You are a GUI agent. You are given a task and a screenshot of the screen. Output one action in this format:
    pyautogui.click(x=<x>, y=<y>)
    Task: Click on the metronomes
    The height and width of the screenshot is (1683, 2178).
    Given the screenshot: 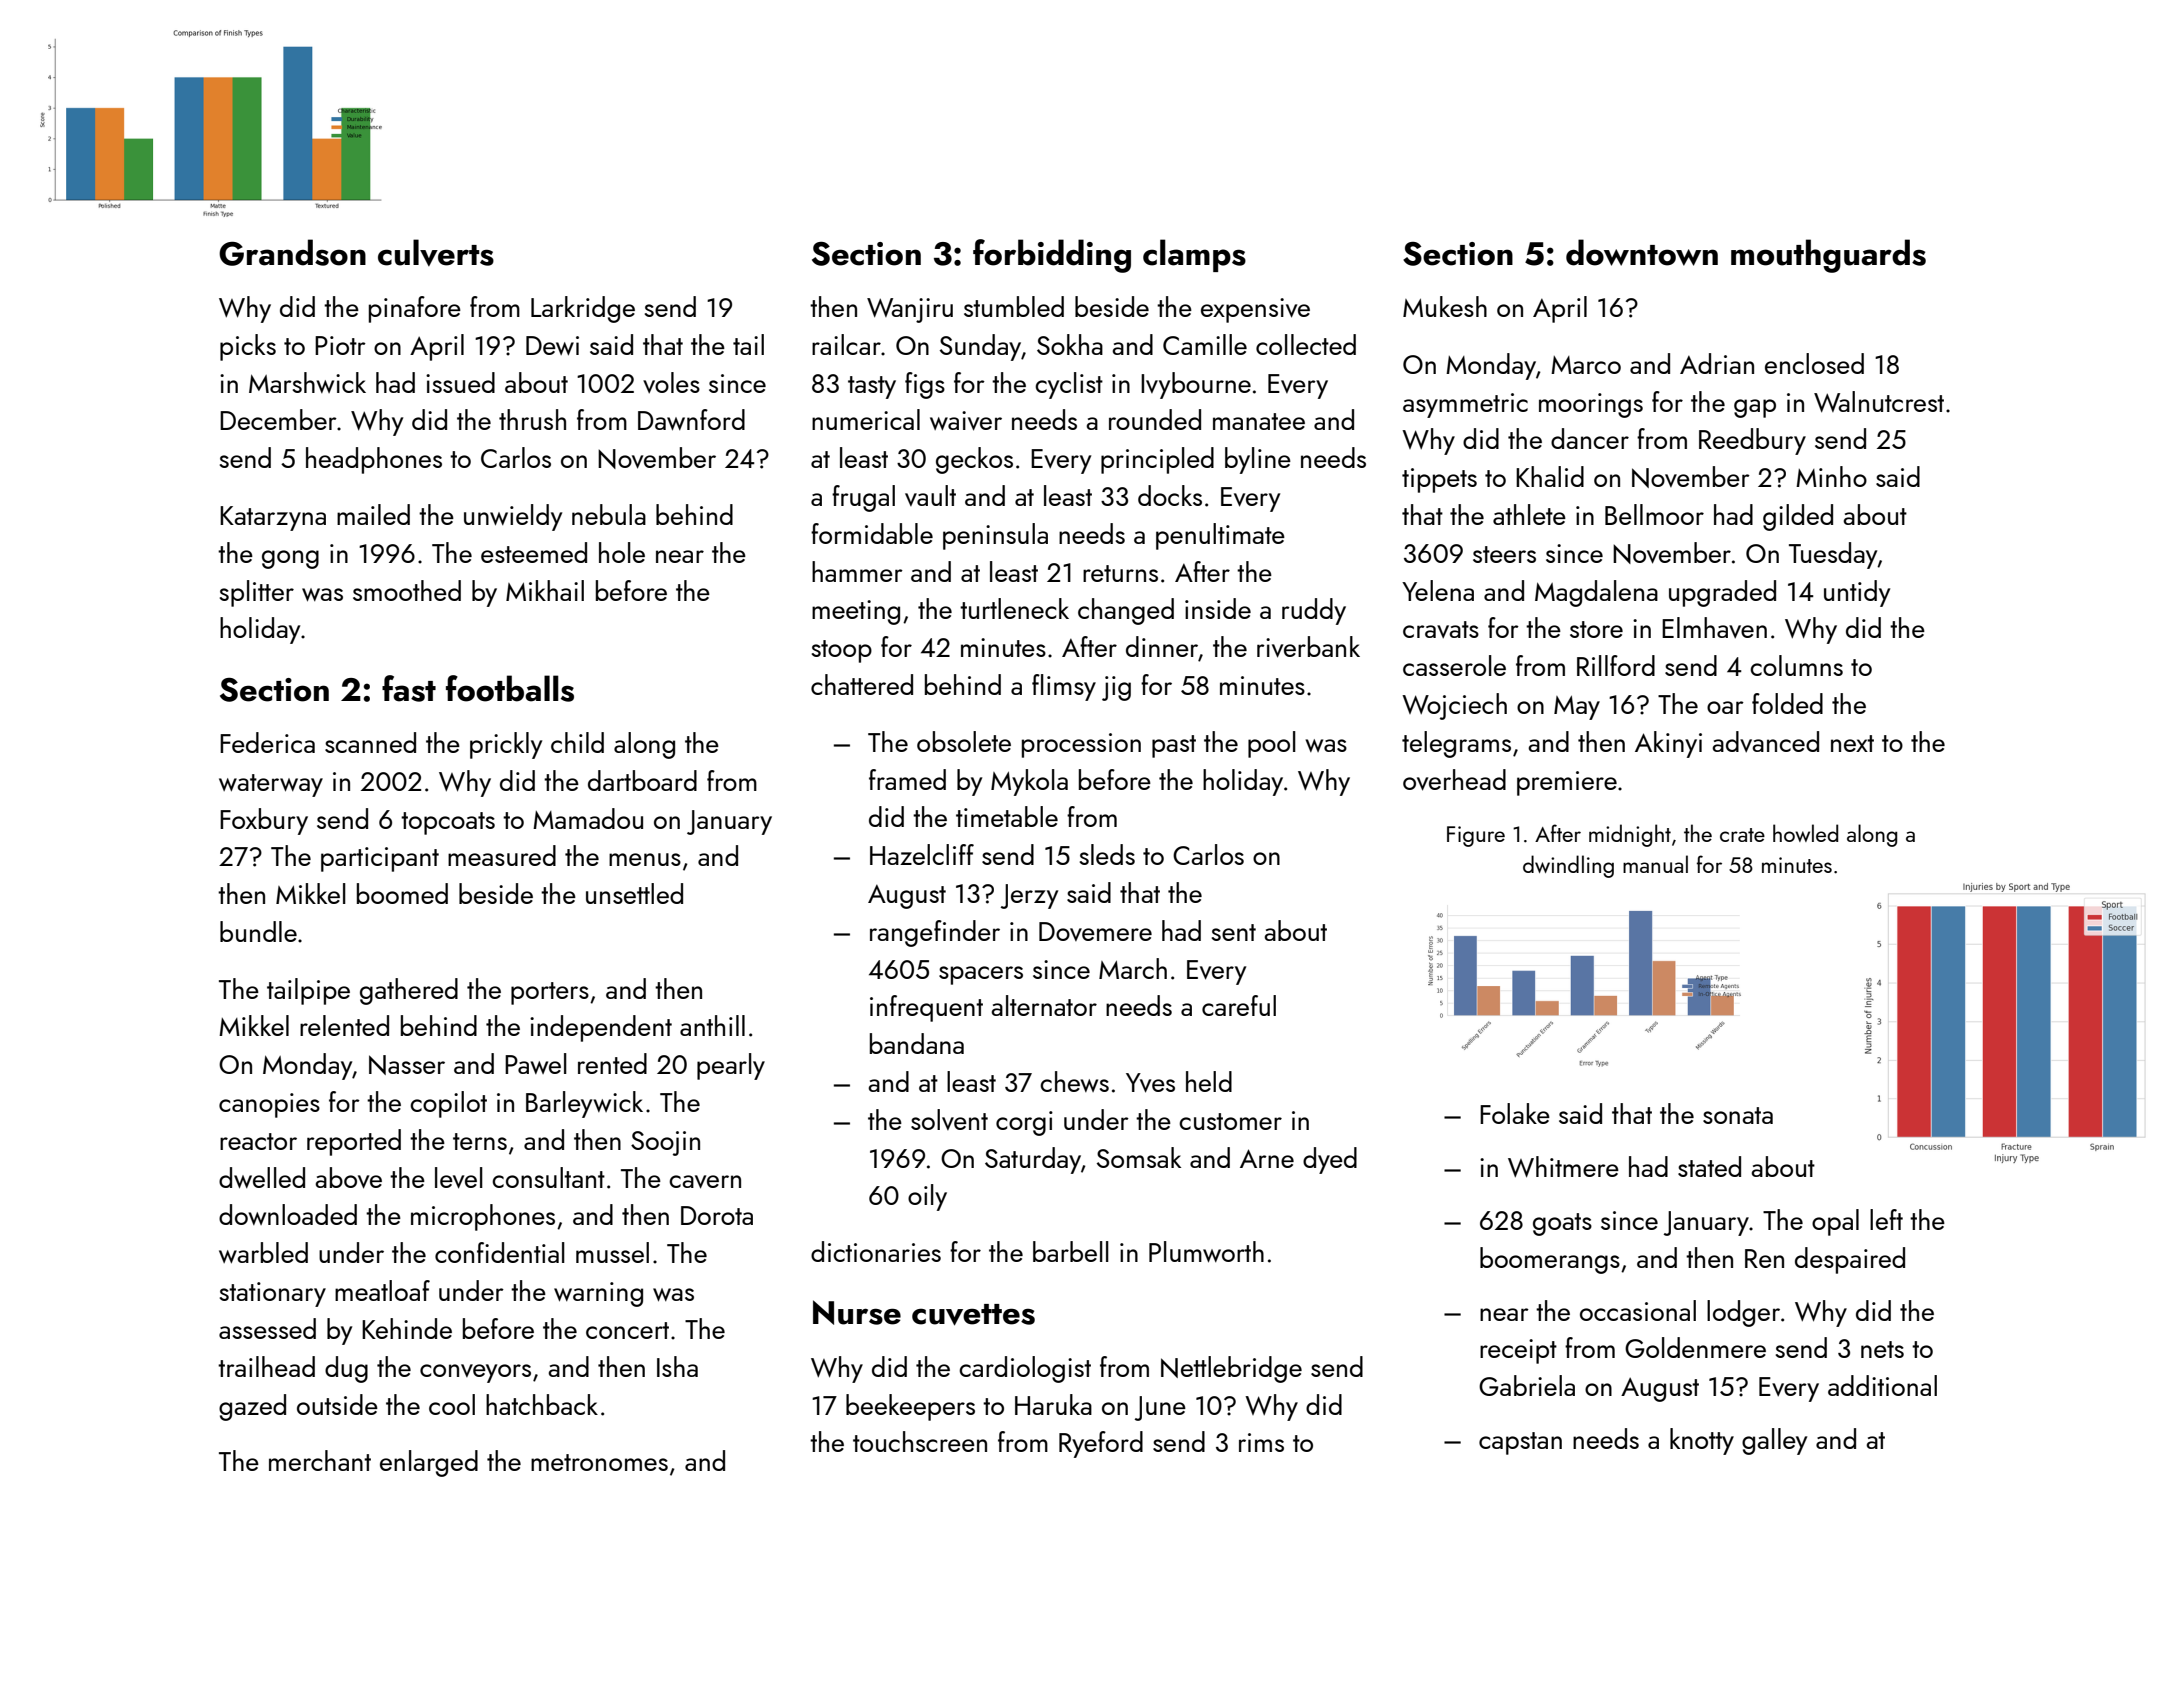 What is the action you would take?
    pyautogui.click(x=599, y=1462)
